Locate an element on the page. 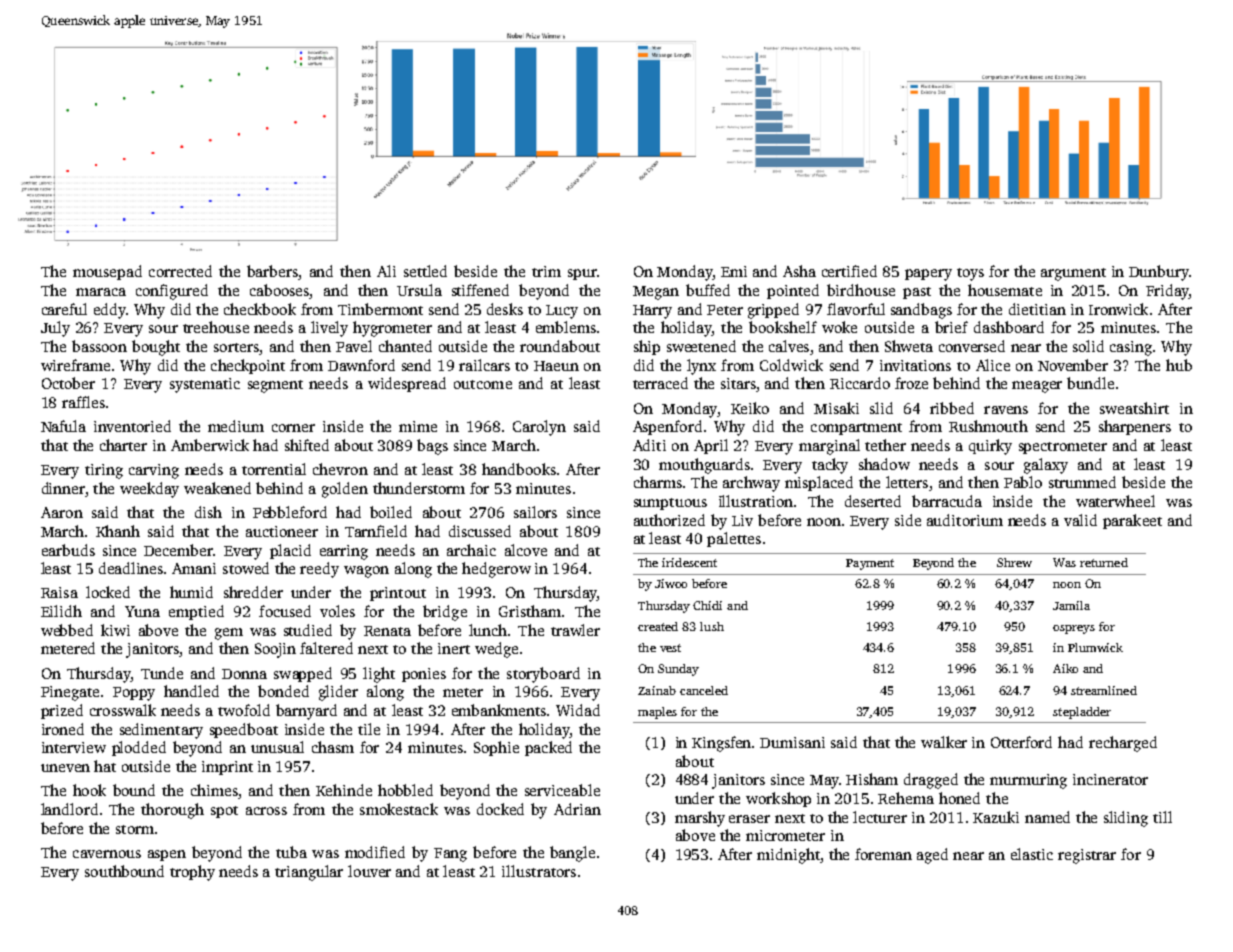 The height and width of the page is (952, 1233). Rushmouth is located at coordinates (988, 426).
